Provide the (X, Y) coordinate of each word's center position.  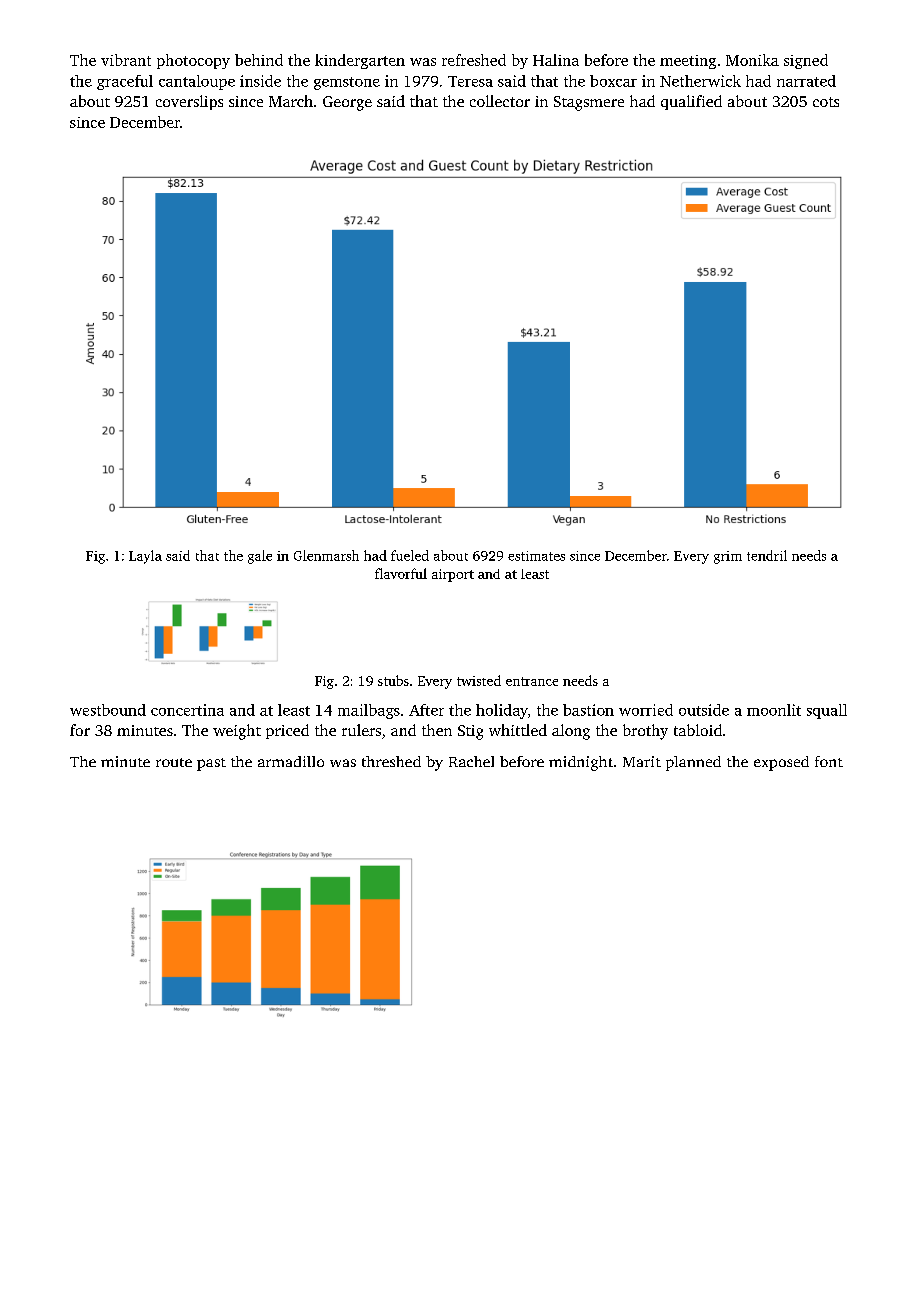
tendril (767, 555)
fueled (410, 555)
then (437, 730)
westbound (108, 710)
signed (806, 61)
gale (260, 557)
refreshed (474, 60)
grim (728, 557)
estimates (536, 556)
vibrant (126, 60)
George (347, 103)
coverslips (189, 102)
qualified (691, 102)
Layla (145, 557)
